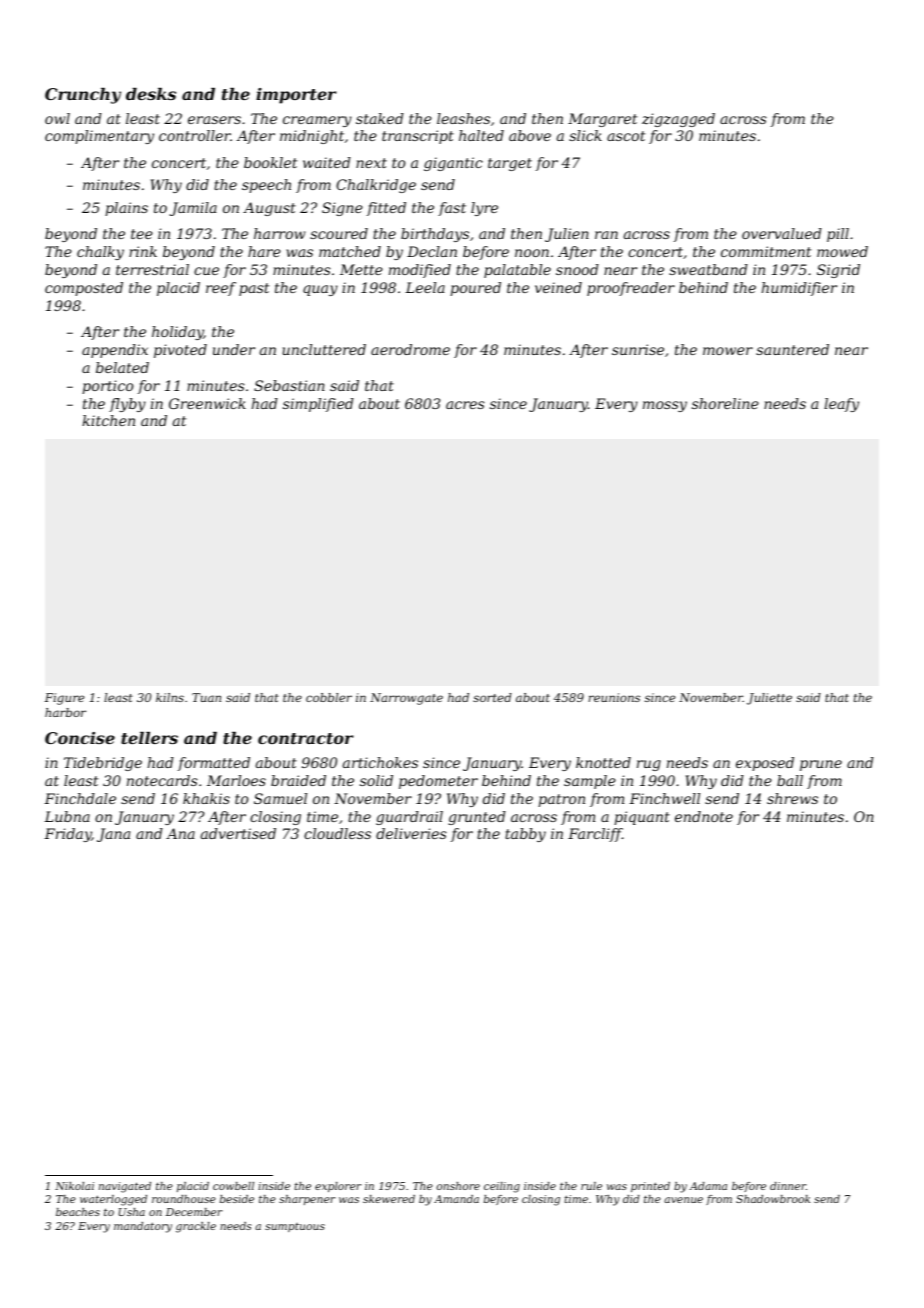  Describe the element at coordinates (465, 405) in the document. I see `acres` at that location.
